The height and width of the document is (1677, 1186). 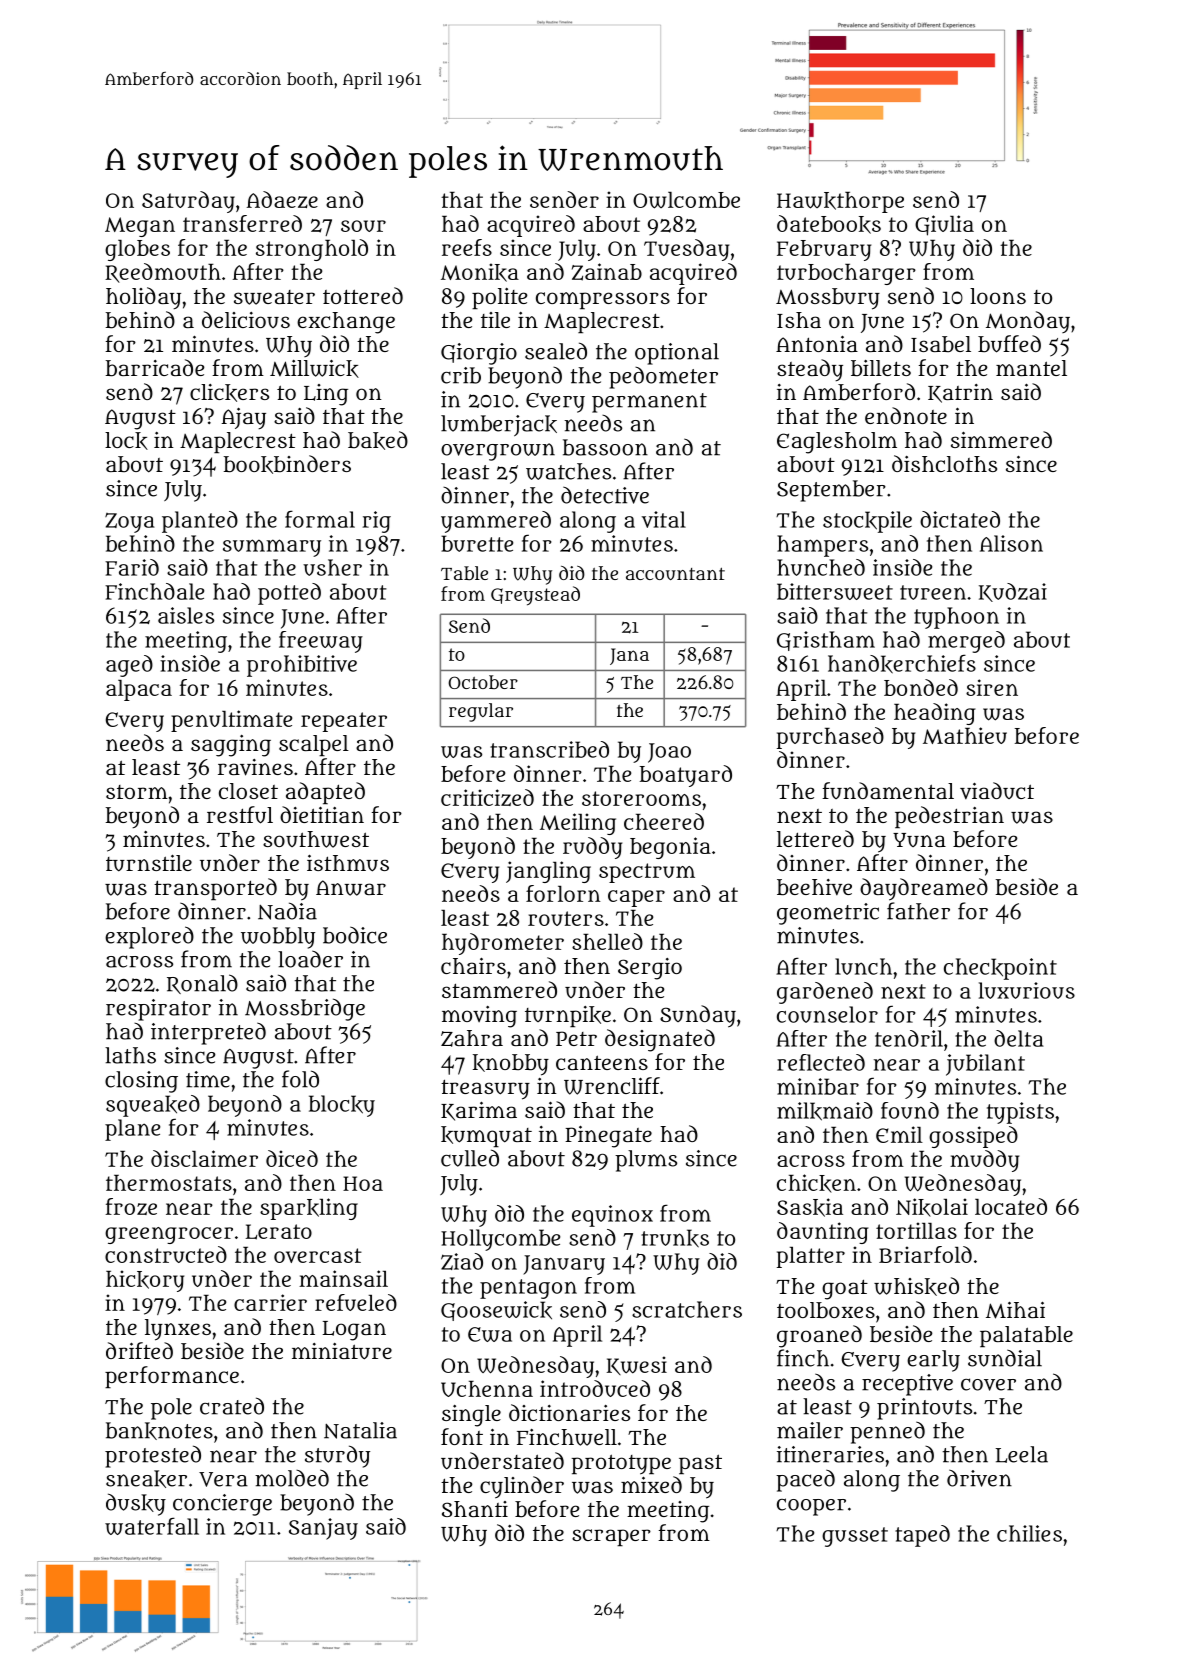 I want to click on endnote, so click(x=906, y=415).
